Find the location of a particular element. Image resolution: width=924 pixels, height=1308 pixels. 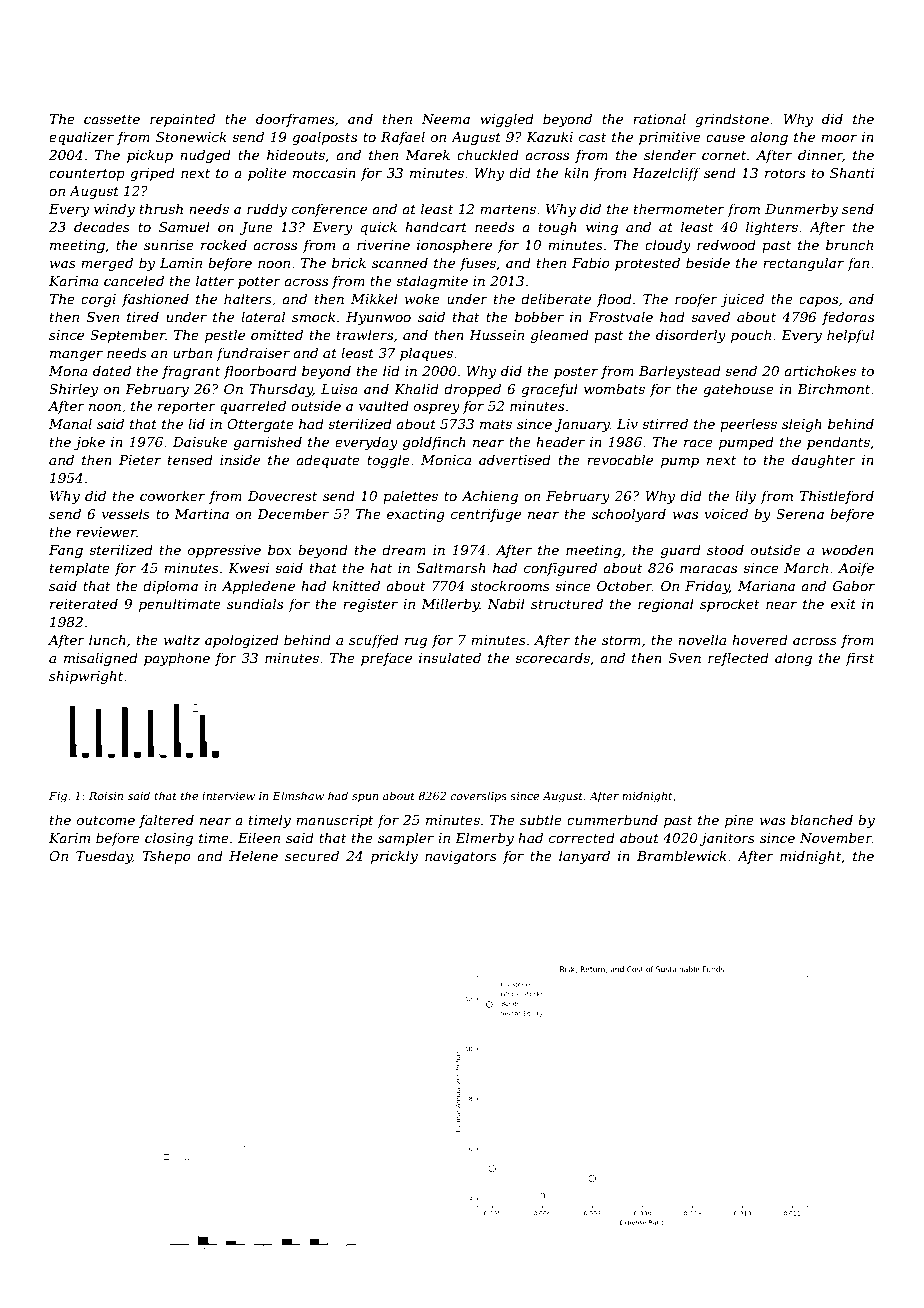

Neema is located at coordinates (446, 119).
